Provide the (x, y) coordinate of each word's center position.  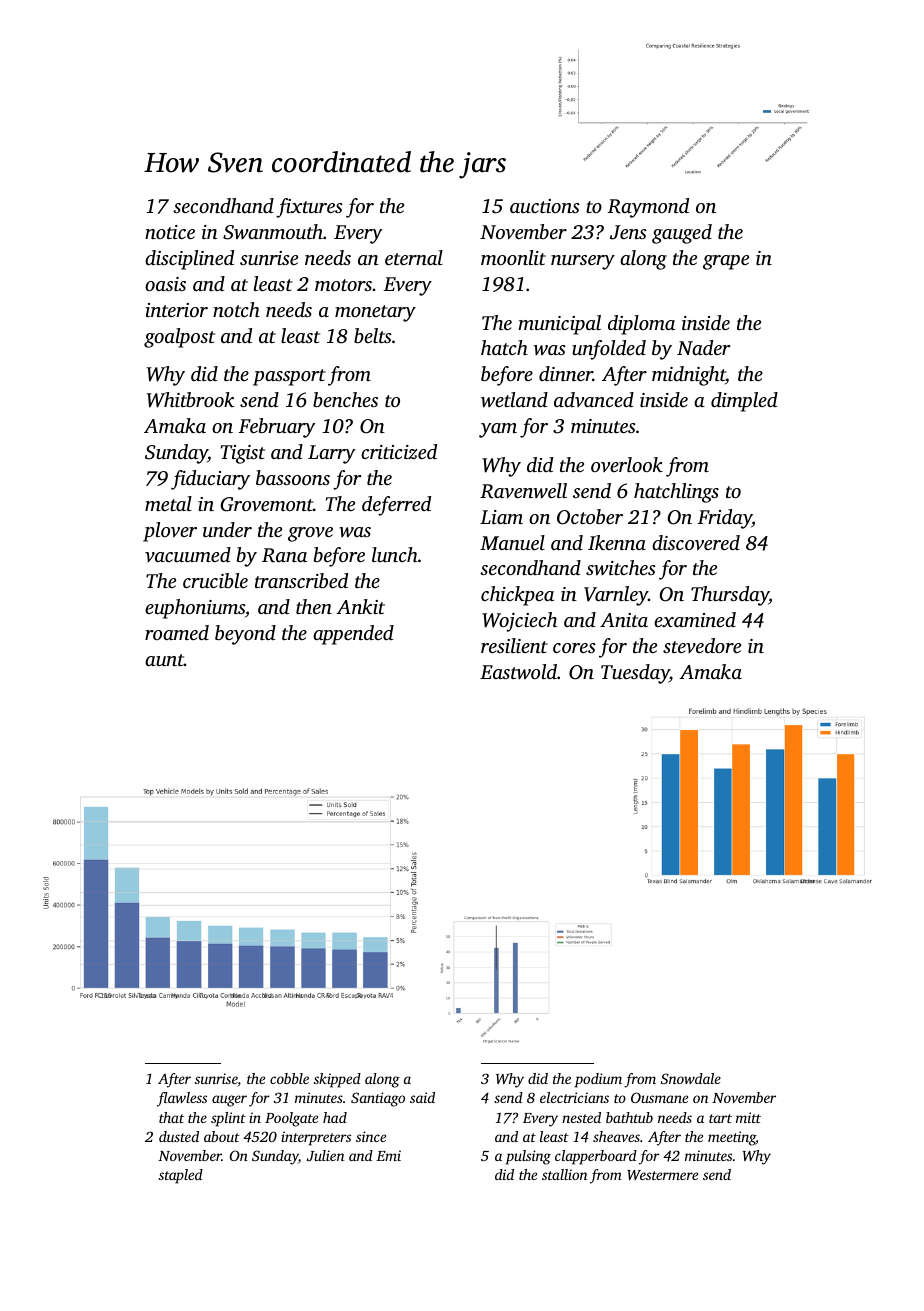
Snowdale (691, 1078)
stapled (181, 1176)
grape (726, 262)
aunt (164, 660)
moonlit (513, 257)
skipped (337, 1080)
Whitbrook (190, 400)
